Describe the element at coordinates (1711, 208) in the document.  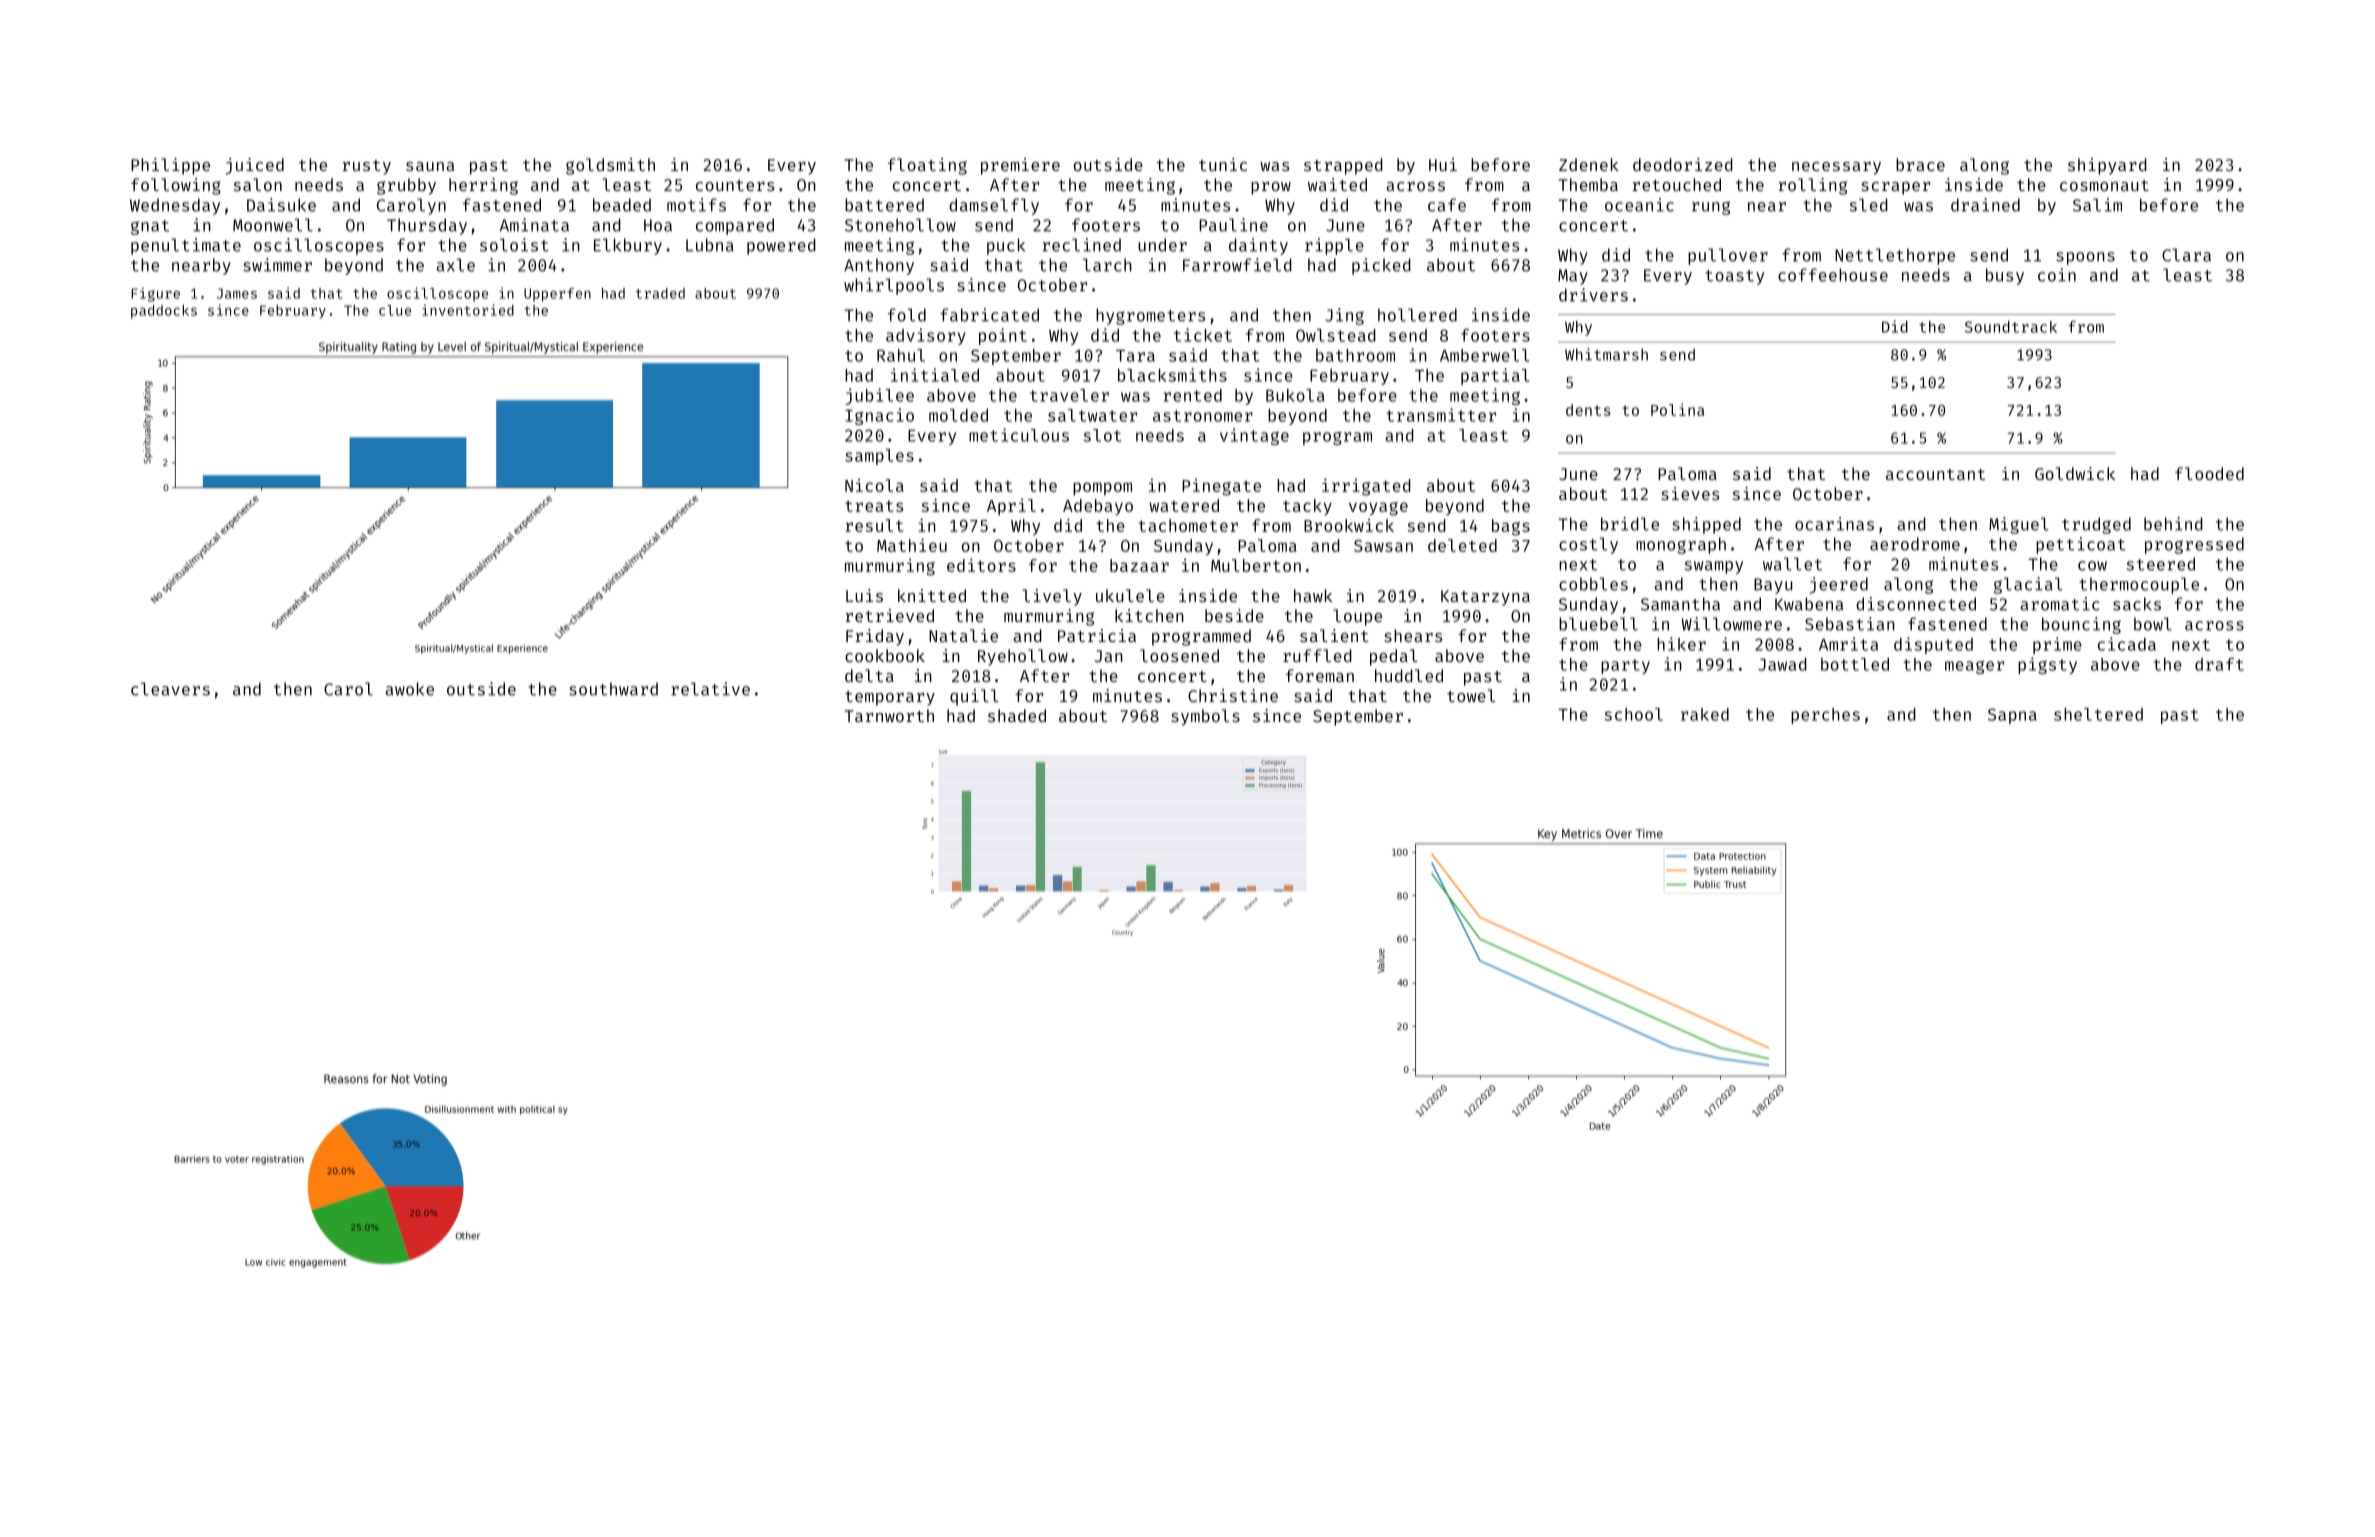
I see `rung` at that location.
